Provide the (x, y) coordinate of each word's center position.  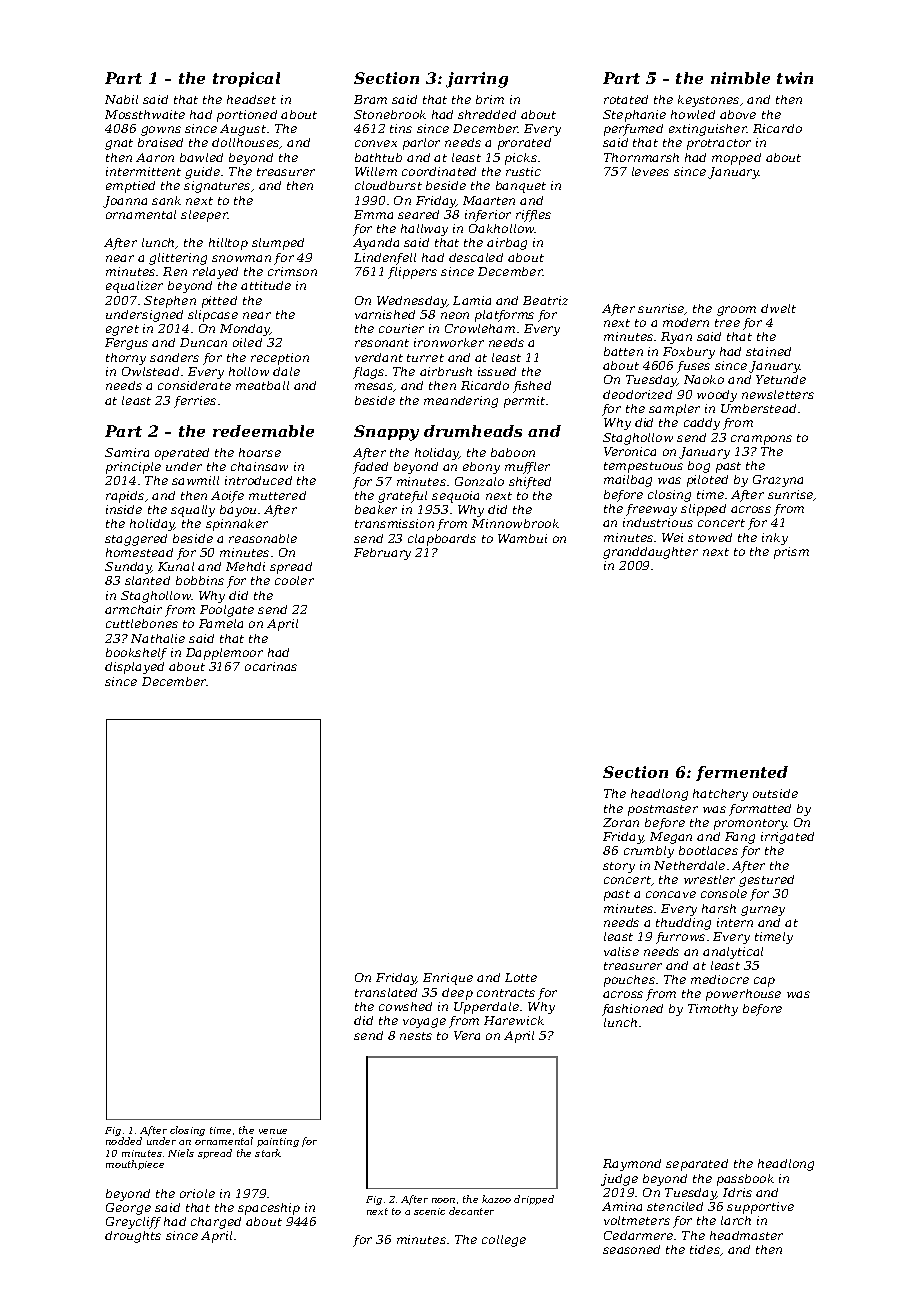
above (738, 114)
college (504, 1241)
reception (280, 359)
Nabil (121, 99)
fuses (693, 367)
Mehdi (245, 566)
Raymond (632, 1165)
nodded (124, 1141)
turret (425, 358)
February (382, 554)
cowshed (405, 1006)
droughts (133, 1237)
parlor (421, 144)
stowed (710, 537)
